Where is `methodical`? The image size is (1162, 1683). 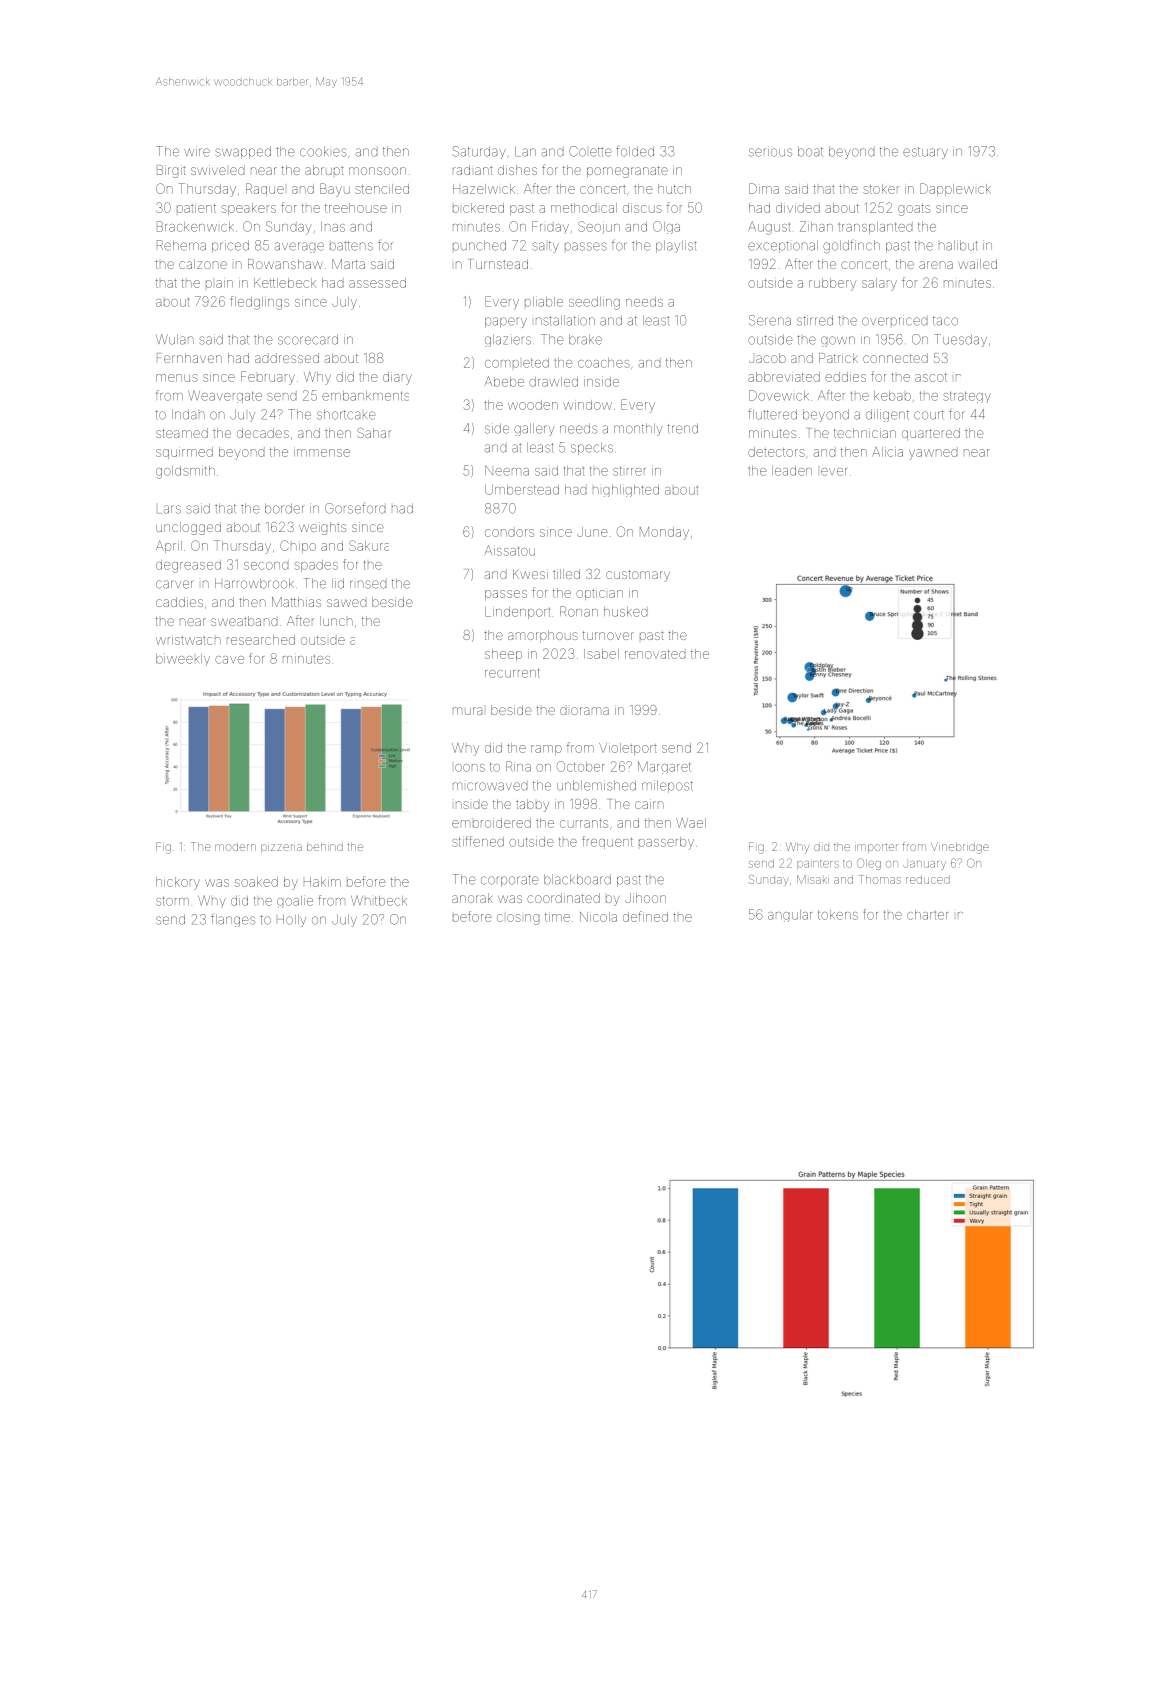 methodical is located at coordinates (584, 208).
